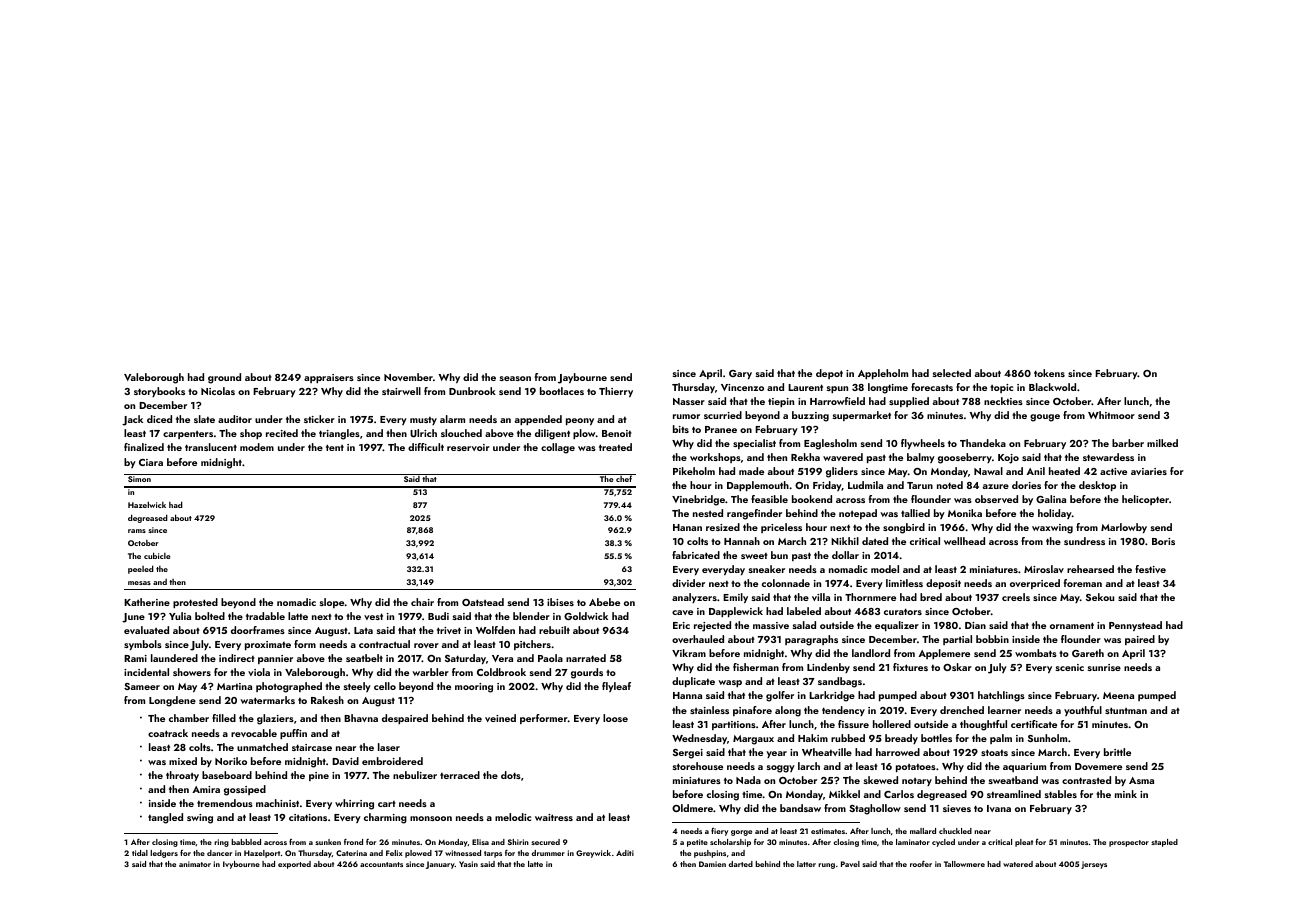 The width and height of the image is (1308, 924). Describe the element at coordinates (195, 864) in the image. I see `animator` at that location.
